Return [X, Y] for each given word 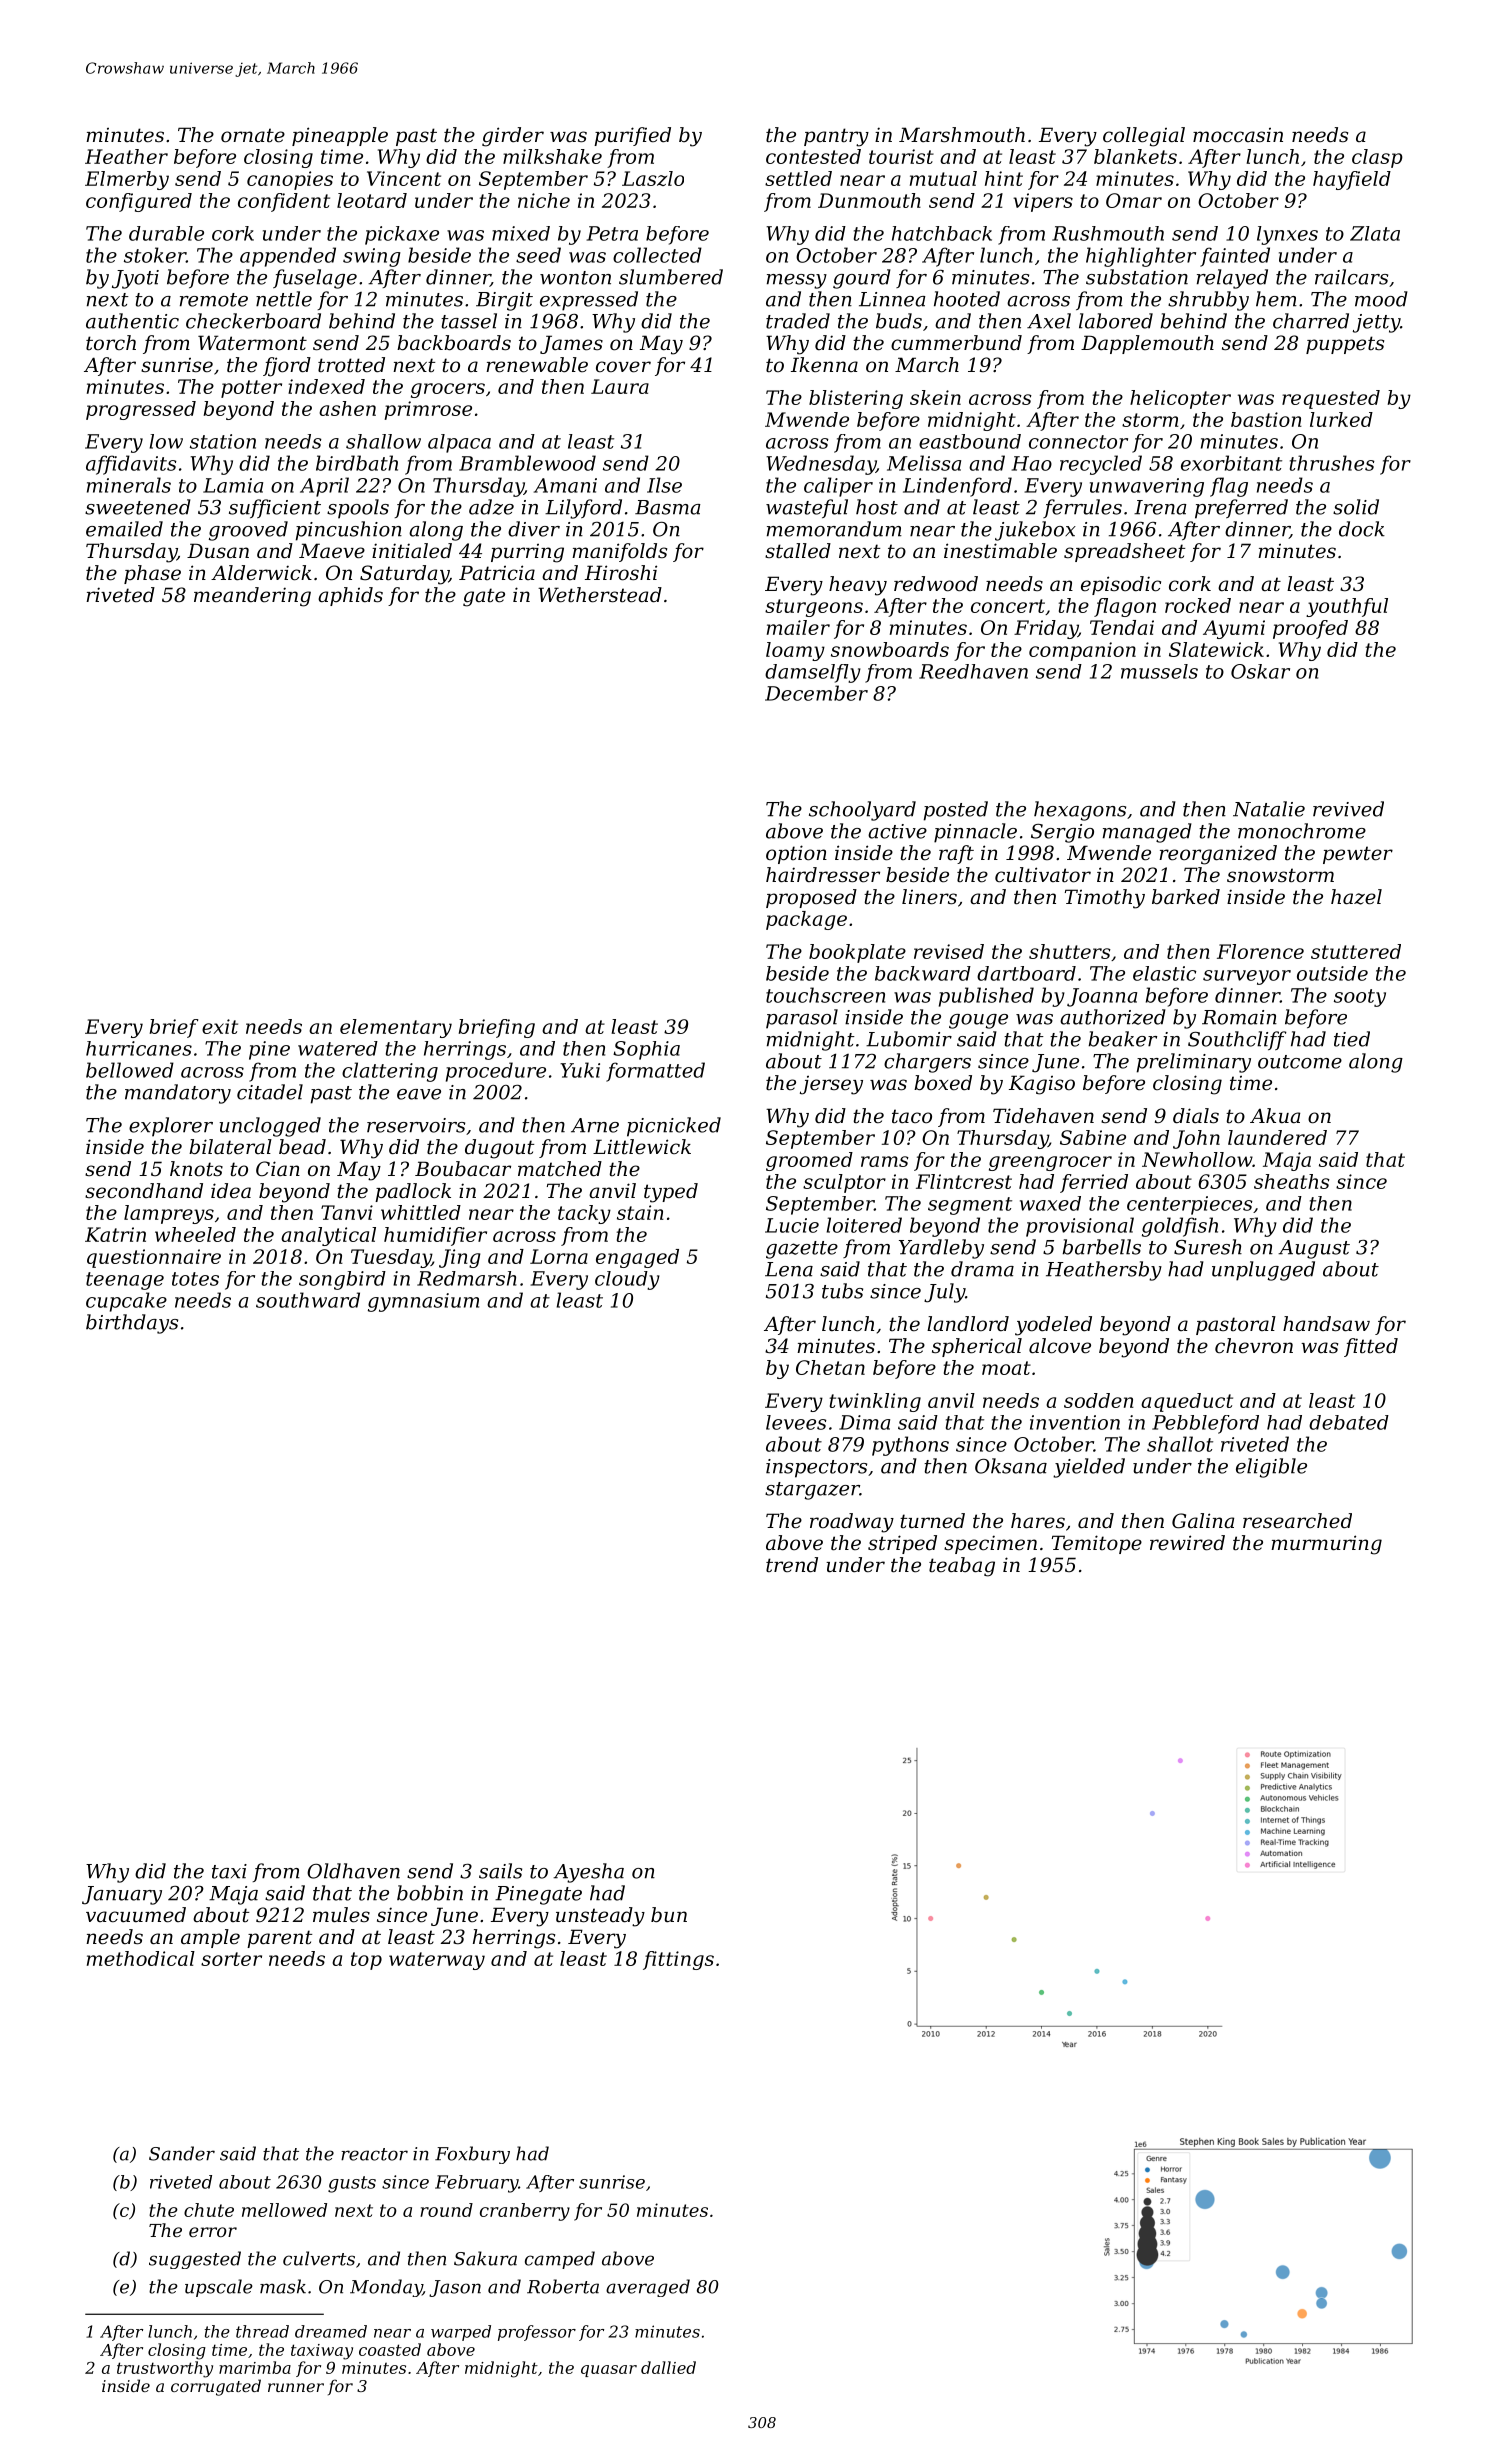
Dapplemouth [1147, 344]
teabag [962, 1567]
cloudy [627, 1280]
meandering [252, 597]
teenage [125, 1281]
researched [1297, 1521]
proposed [811, 898]
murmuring [1326, 1545]
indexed [326, 386]
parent [279, 1939]
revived [1348, 809]
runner [296, 2387]
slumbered [671, 277]
